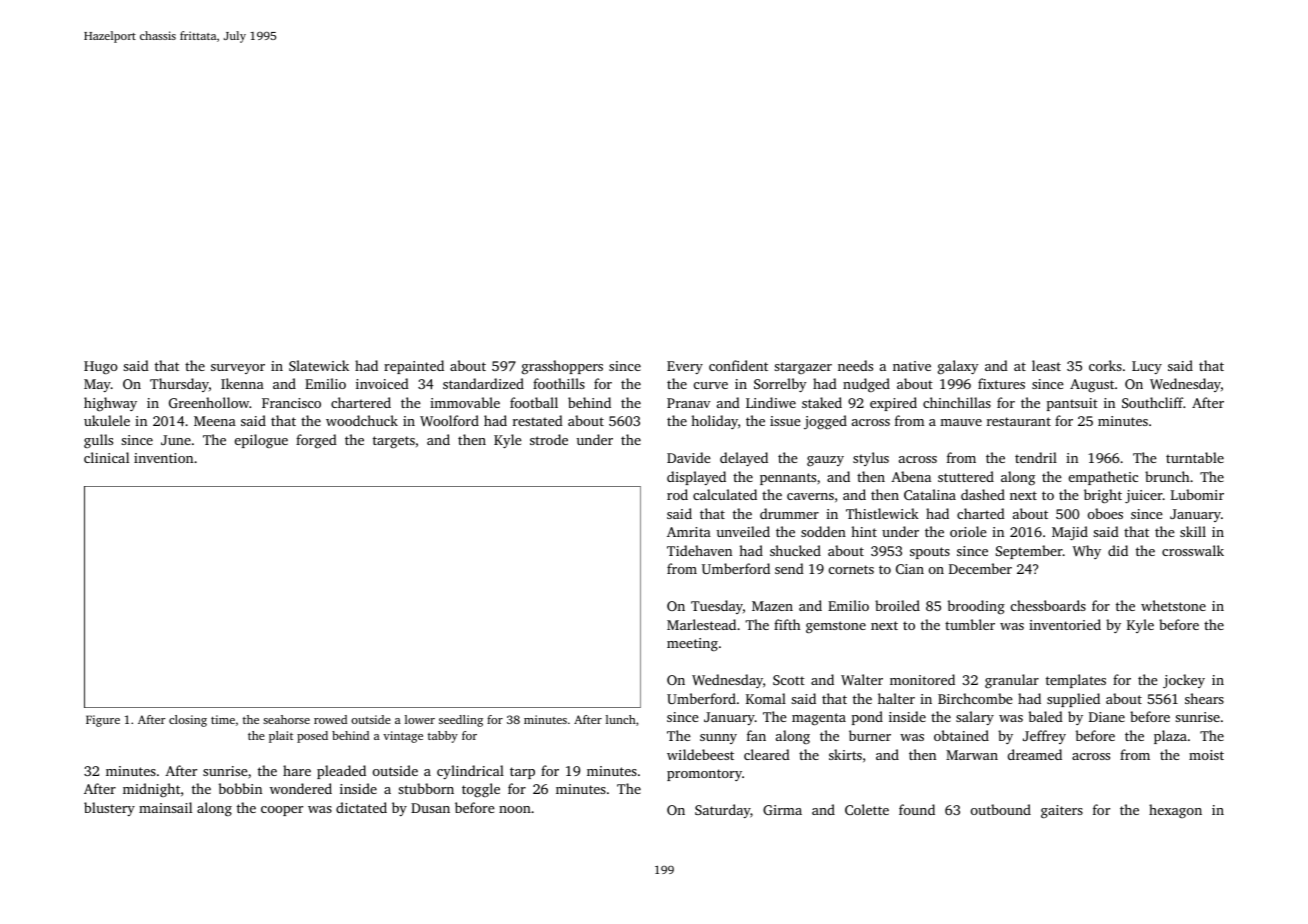 This document has height=924, width=1308. Describe the element at coordinates (1153, 402) in the document. I see `Southcliff` at that location.
